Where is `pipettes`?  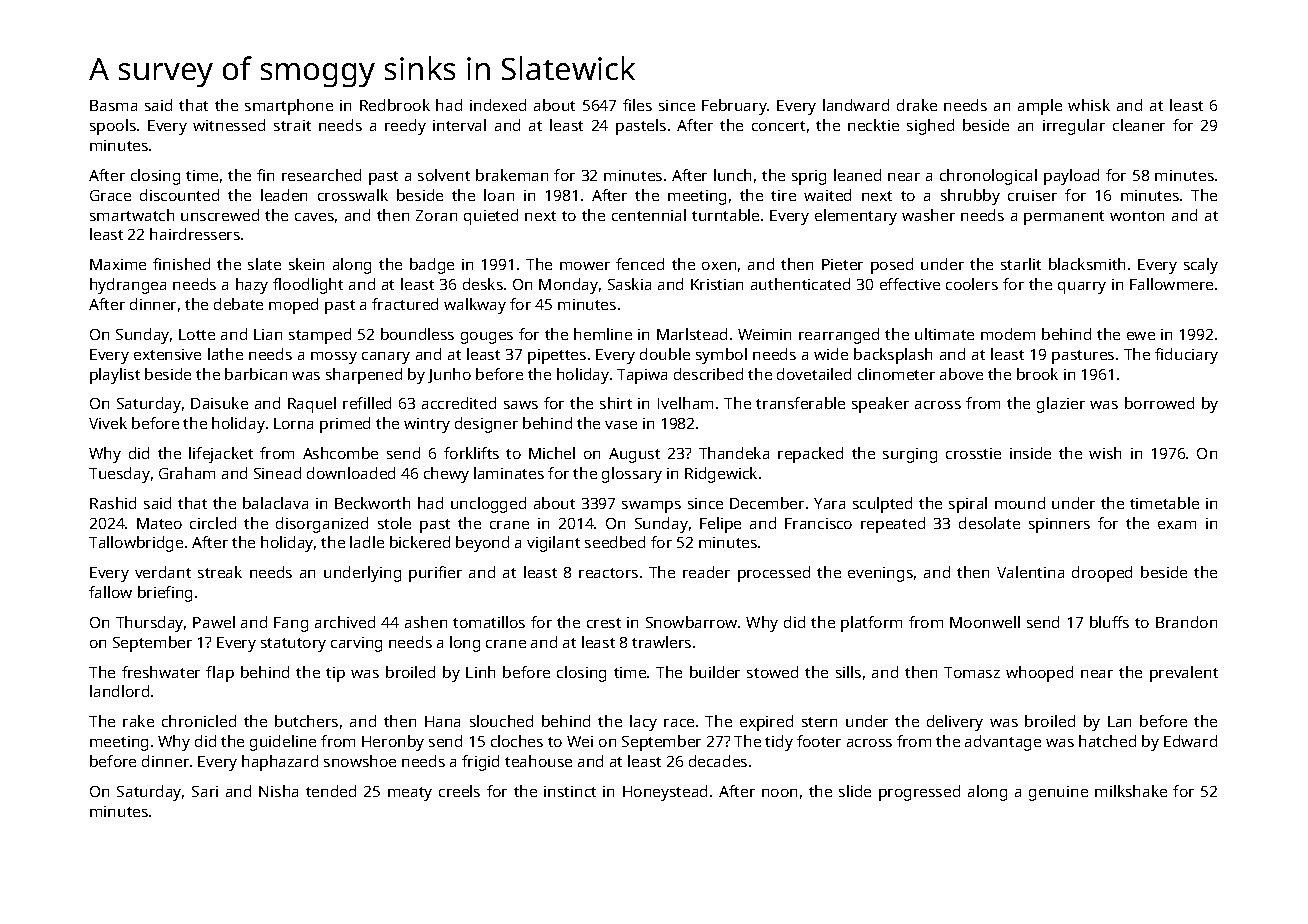 pipettes is located at coordinates (557, 356).
